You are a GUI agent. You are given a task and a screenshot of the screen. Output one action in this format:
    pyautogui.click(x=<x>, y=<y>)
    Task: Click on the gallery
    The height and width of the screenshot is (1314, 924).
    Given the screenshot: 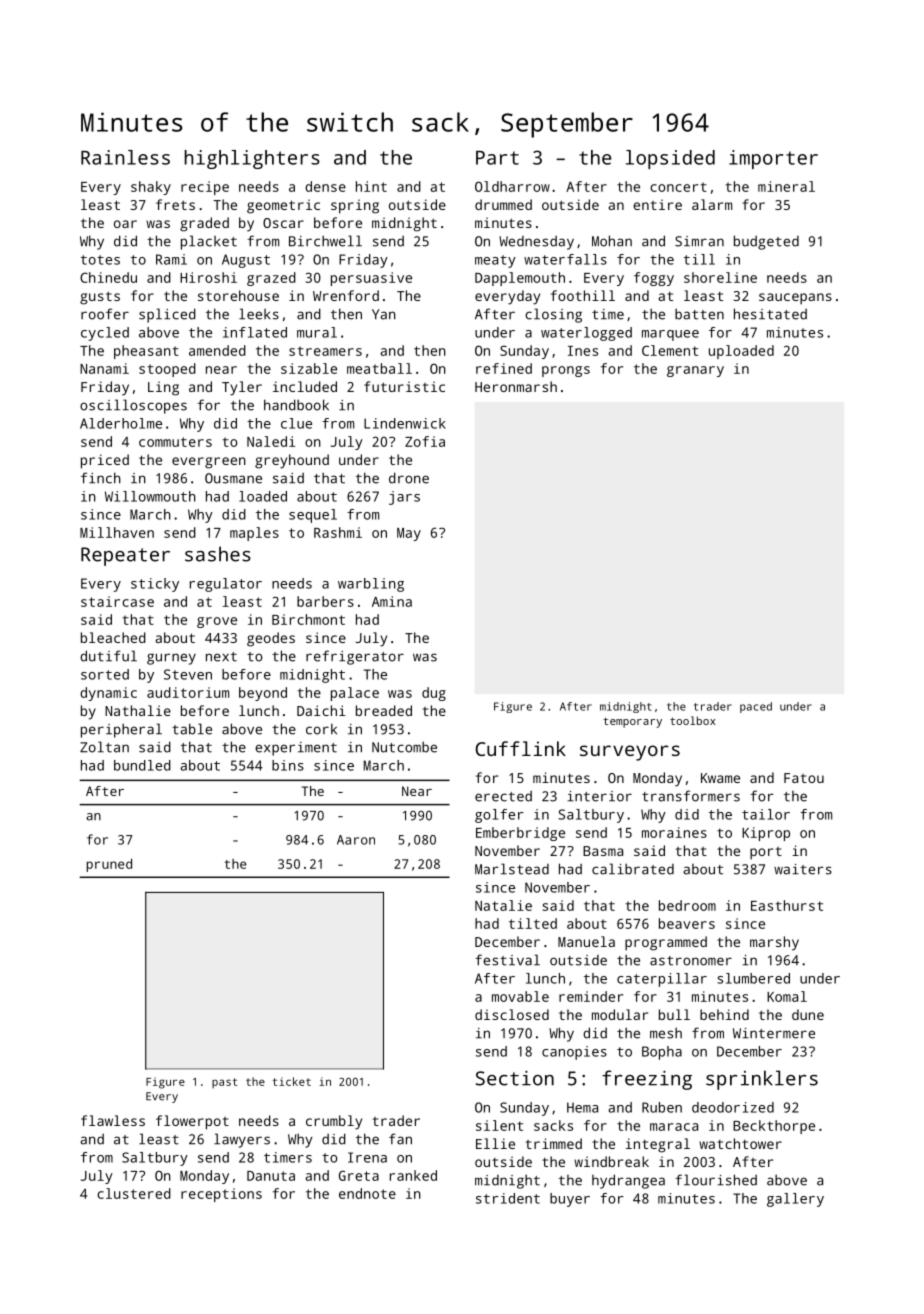 What is the action you would take?
    pyautogui.click(x=795, y=1200)
